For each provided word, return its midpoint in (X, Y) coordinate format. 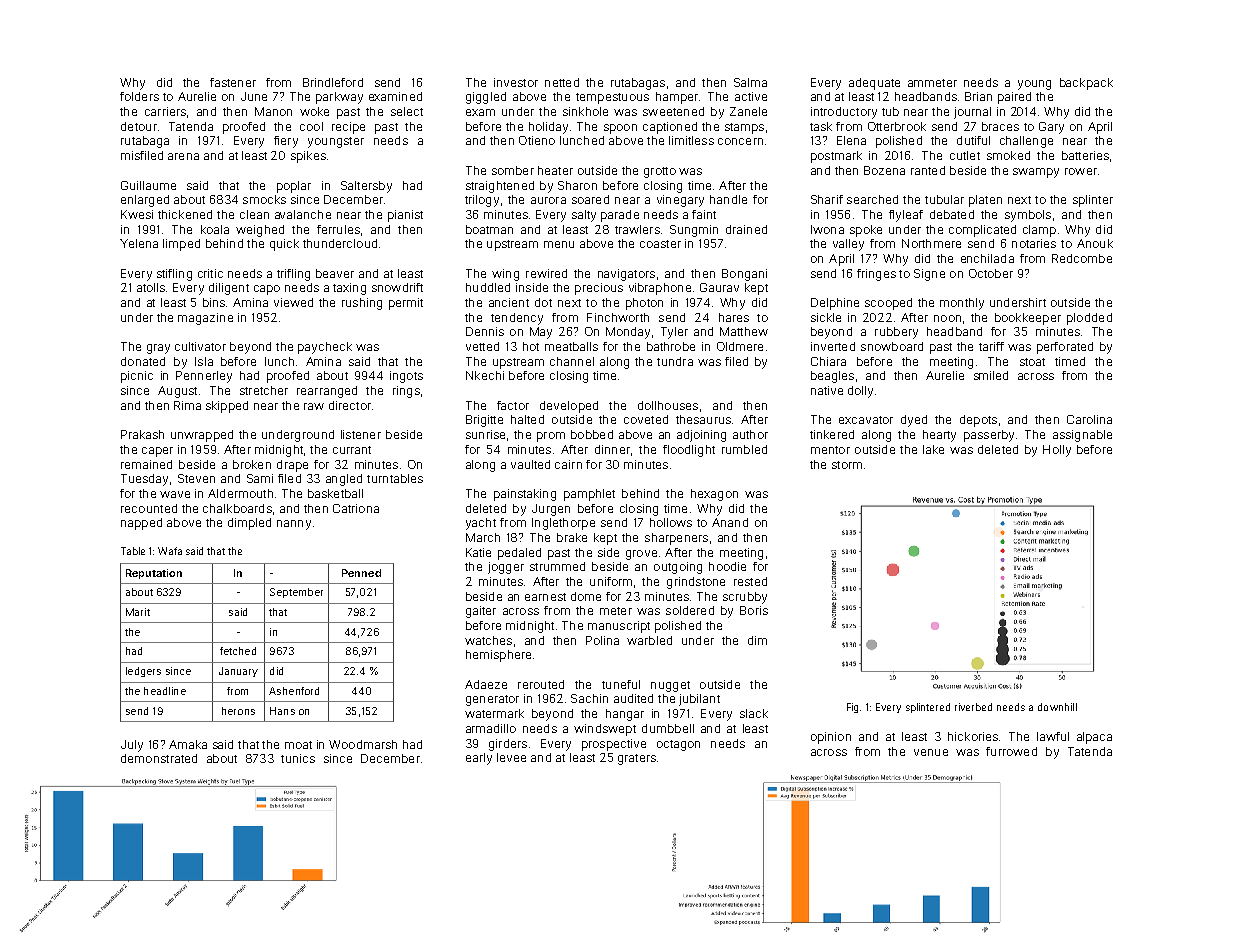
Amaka (188, 744)
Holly (1057, 451)
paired (1014, 98)
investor (516, 82)
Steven (196, 478)
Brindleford (333, 82)
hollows (671, 522)
